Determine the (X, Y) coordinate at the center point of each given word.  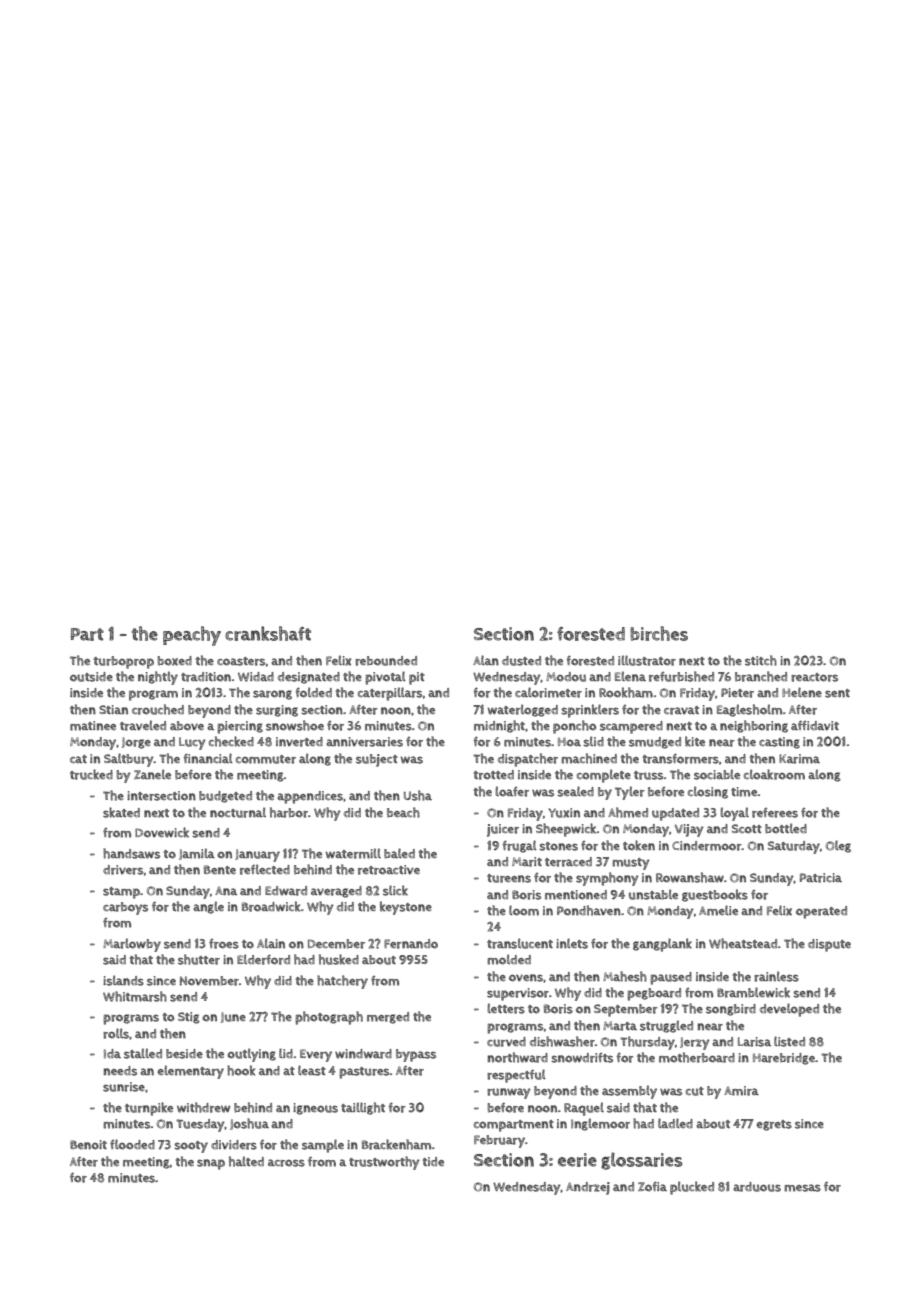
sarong (272, 695)
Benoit (88, 1145)
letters (506, 1008)
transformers (680, 758)
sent (837, 693)
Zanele (152, 774)
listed (789, 1041)
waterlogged (523, 710)
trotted (493, 775)
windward (363, 1054)
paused (671, 978)
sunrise (124, 1087)
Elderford (263, 959)
